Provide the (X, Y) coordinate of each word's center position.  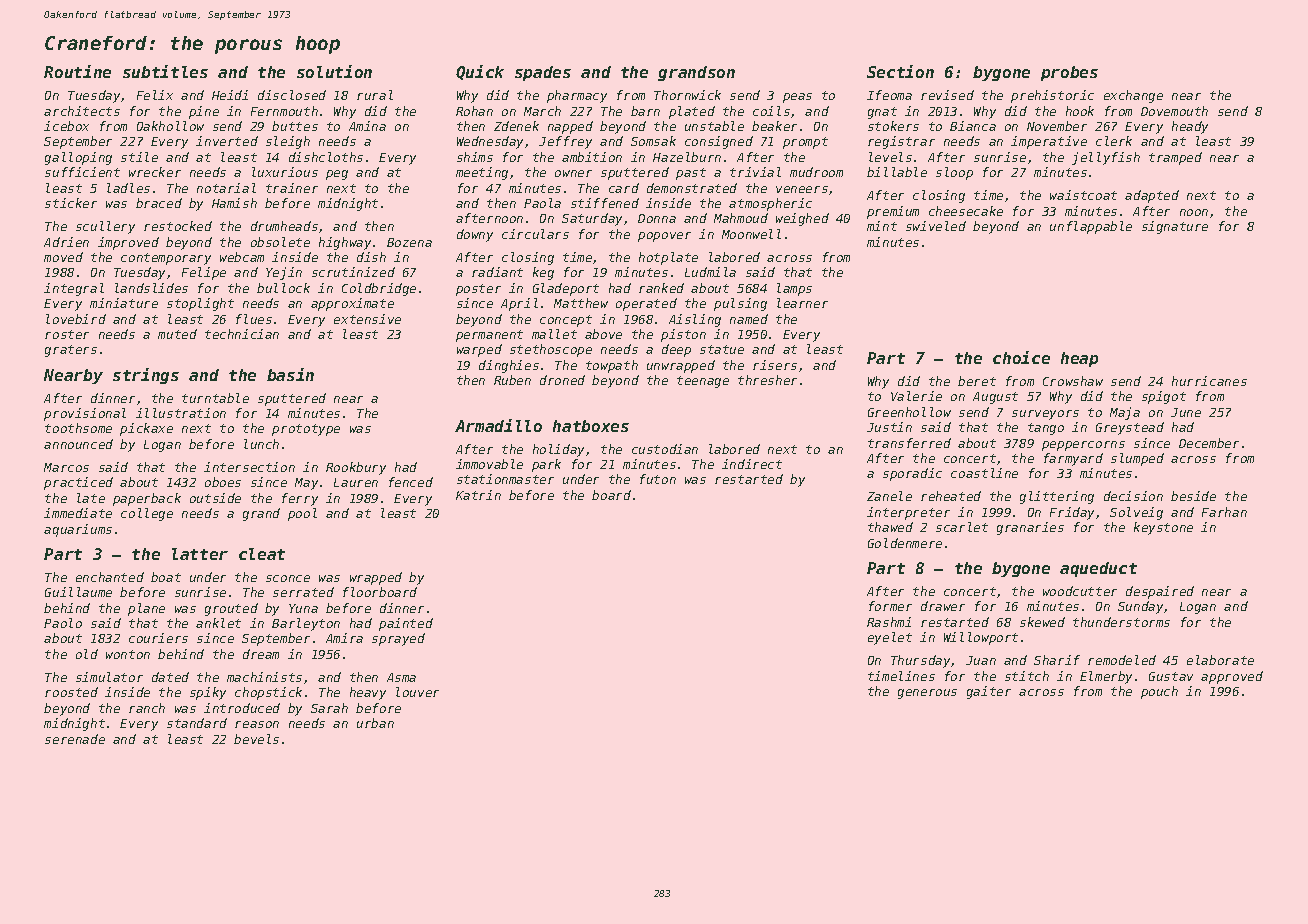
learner (802, 303)
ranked (661, 288)
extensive (367, 319)
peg (337, 175)
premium (893, 212)
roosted (71, 692)
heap (1079, 359)
